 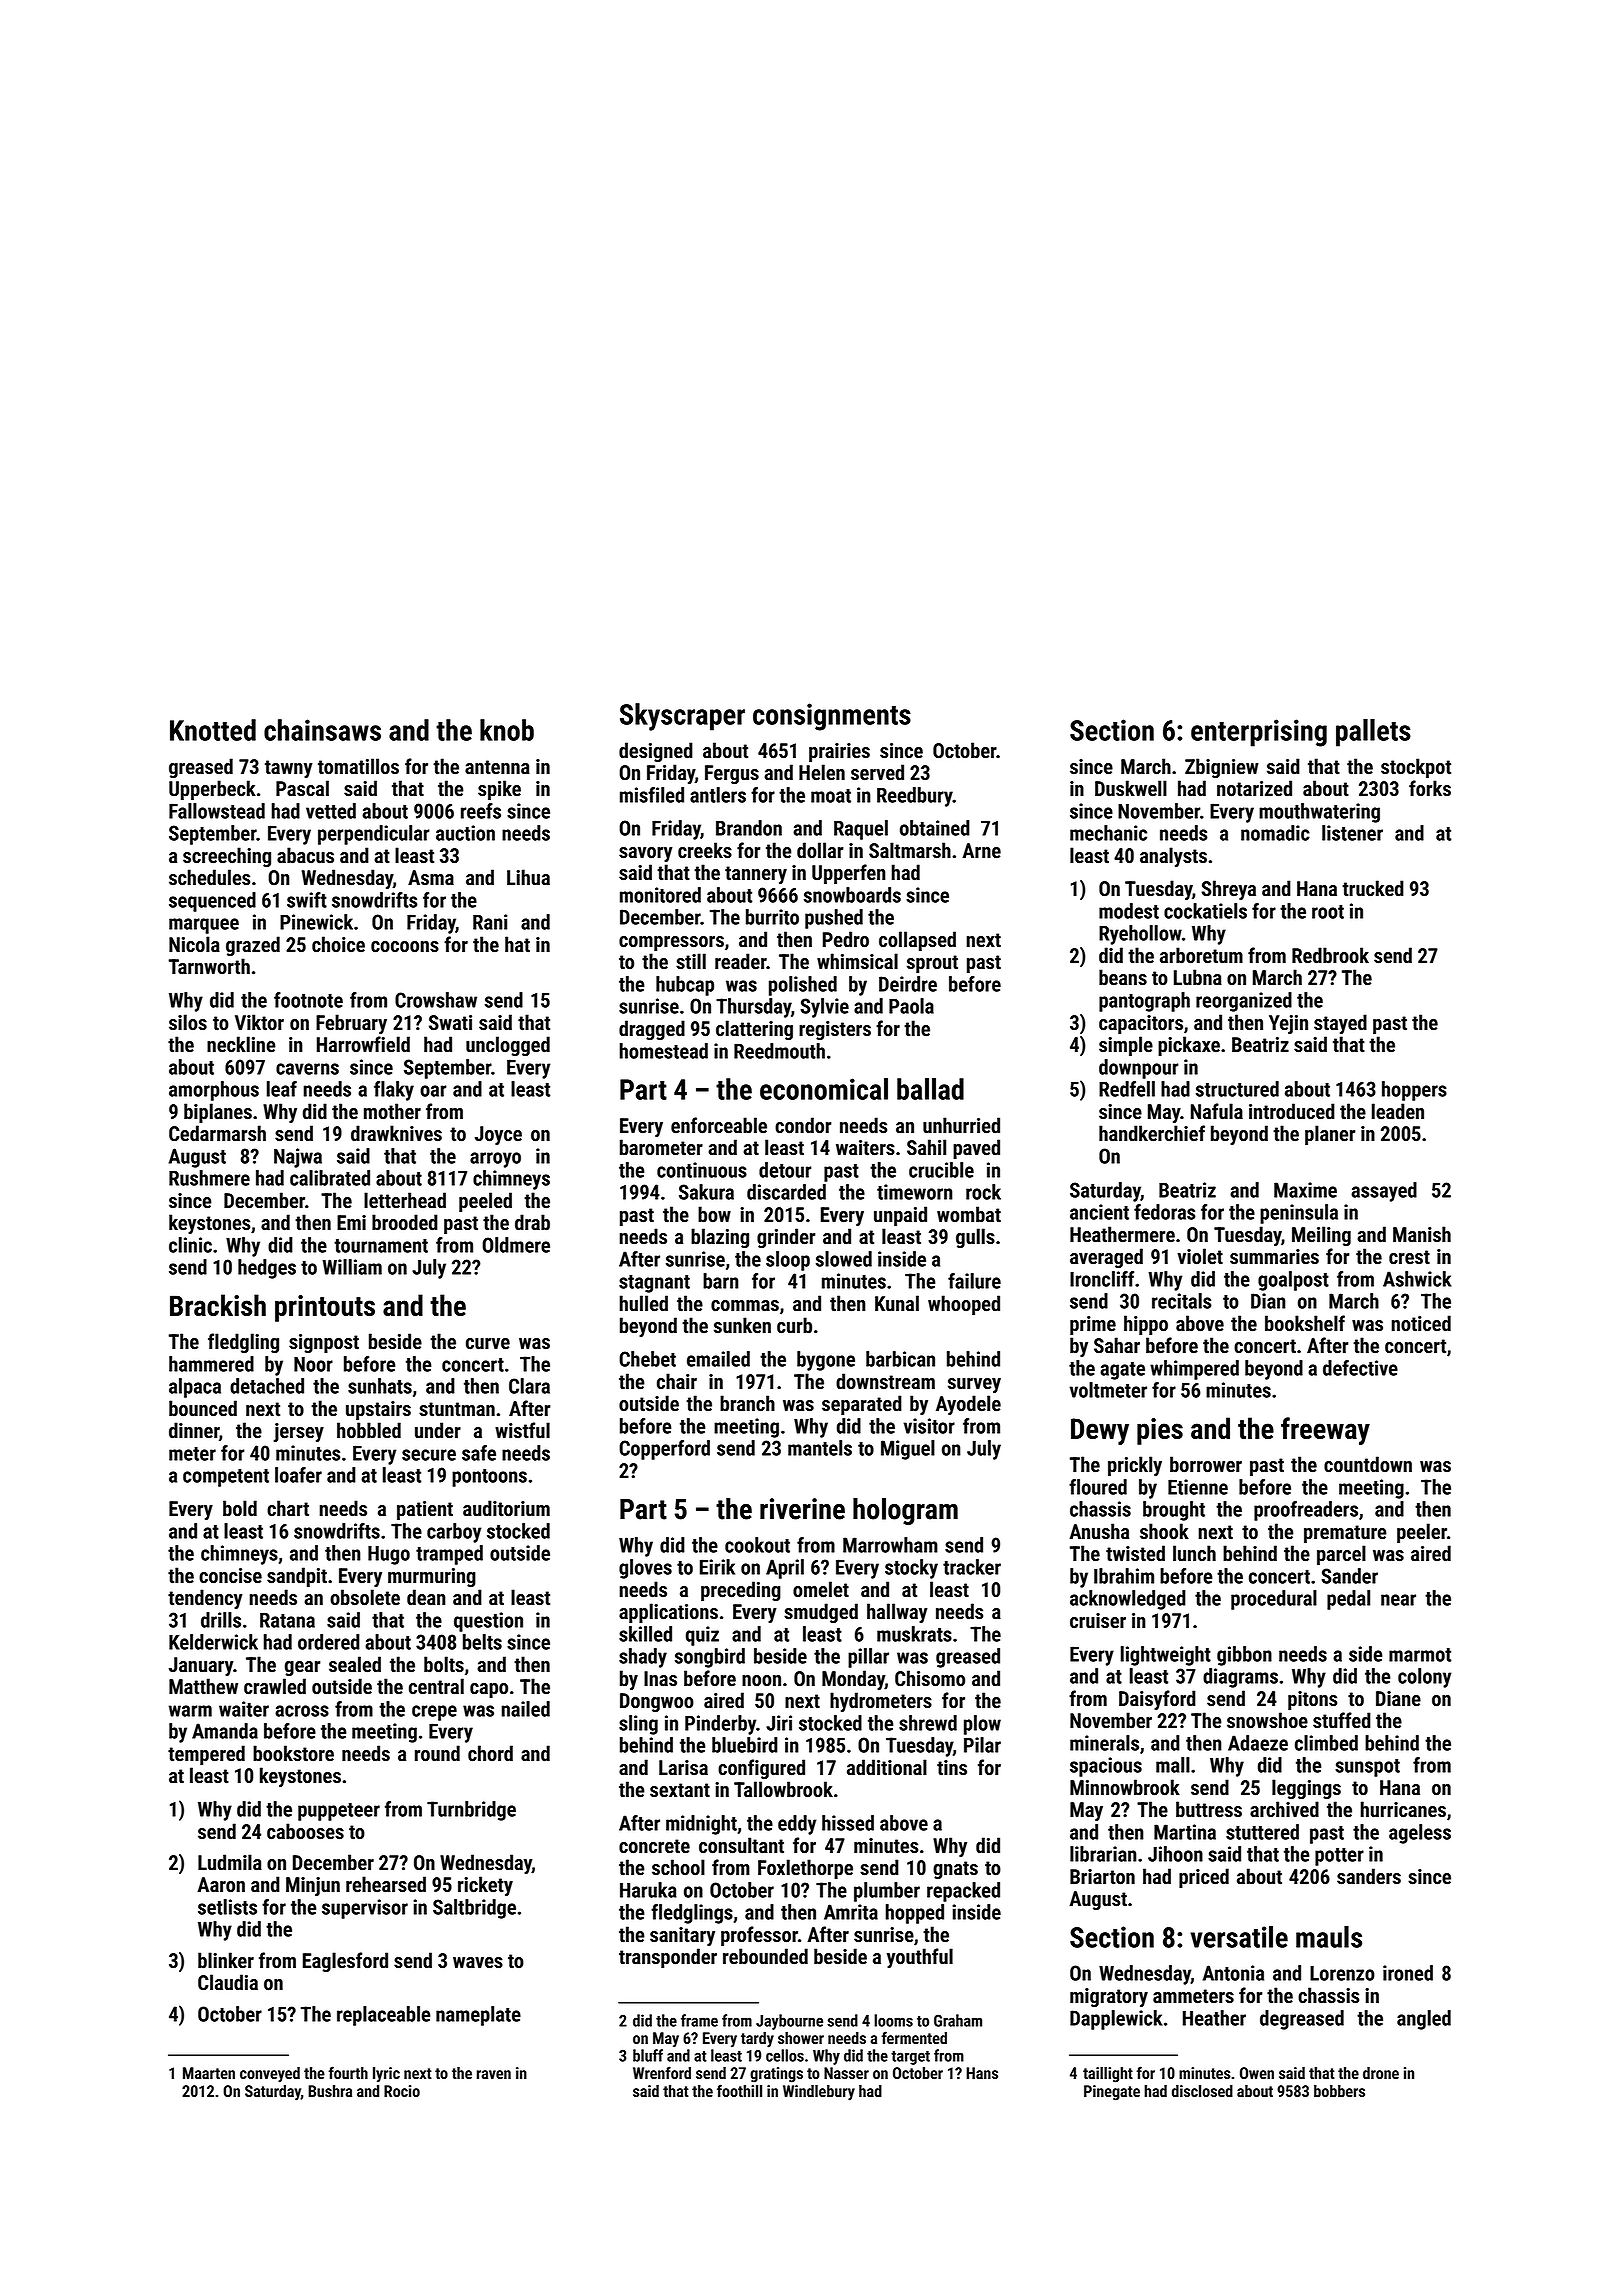 What do you see at coordinates (324, 1343) in the page?
I see `signpost` at bounding box center [324, 1343].
